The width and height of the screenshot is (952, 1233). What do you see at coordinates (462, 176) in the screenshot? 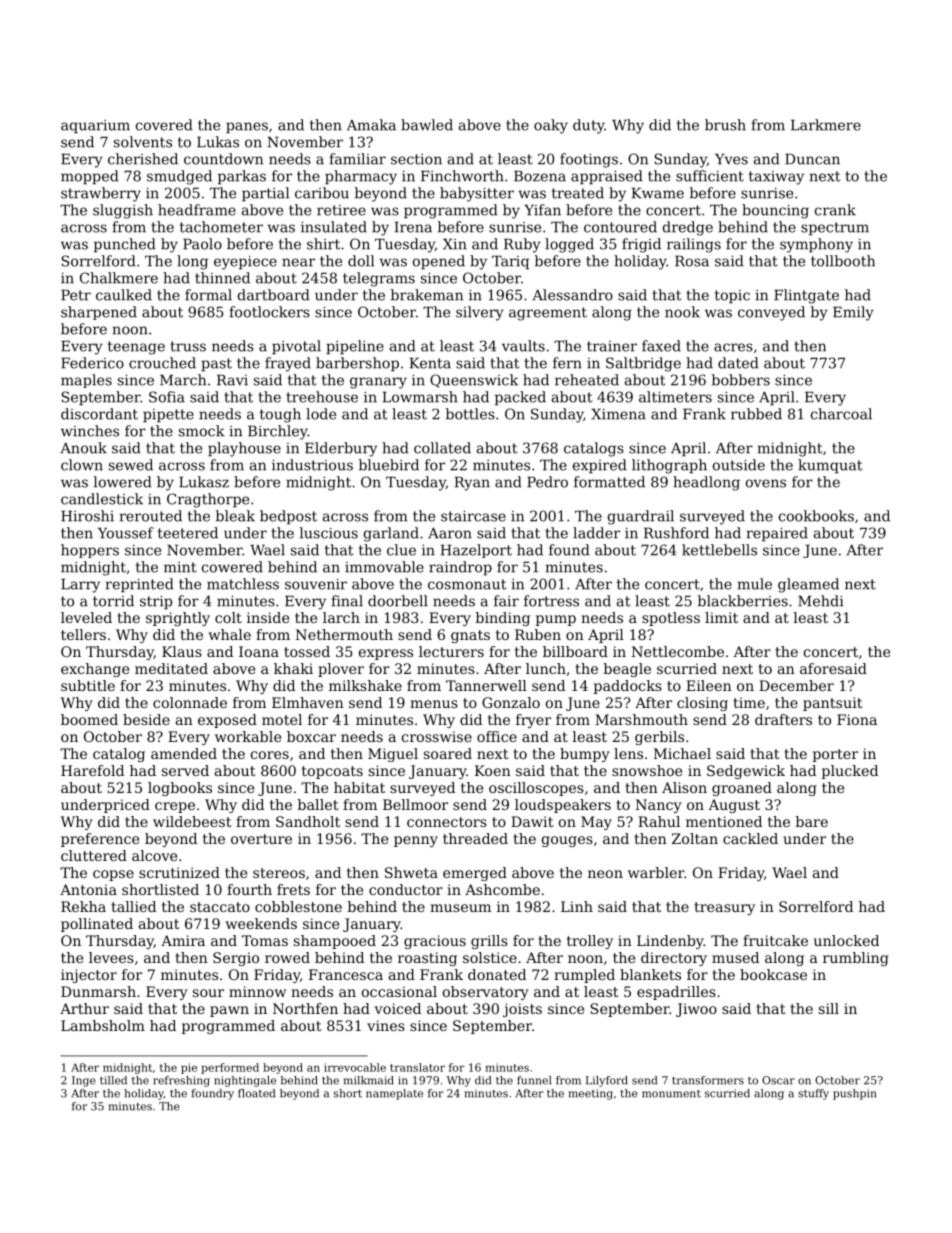
I see `Finchworth` at bounding box center [462, 176].
